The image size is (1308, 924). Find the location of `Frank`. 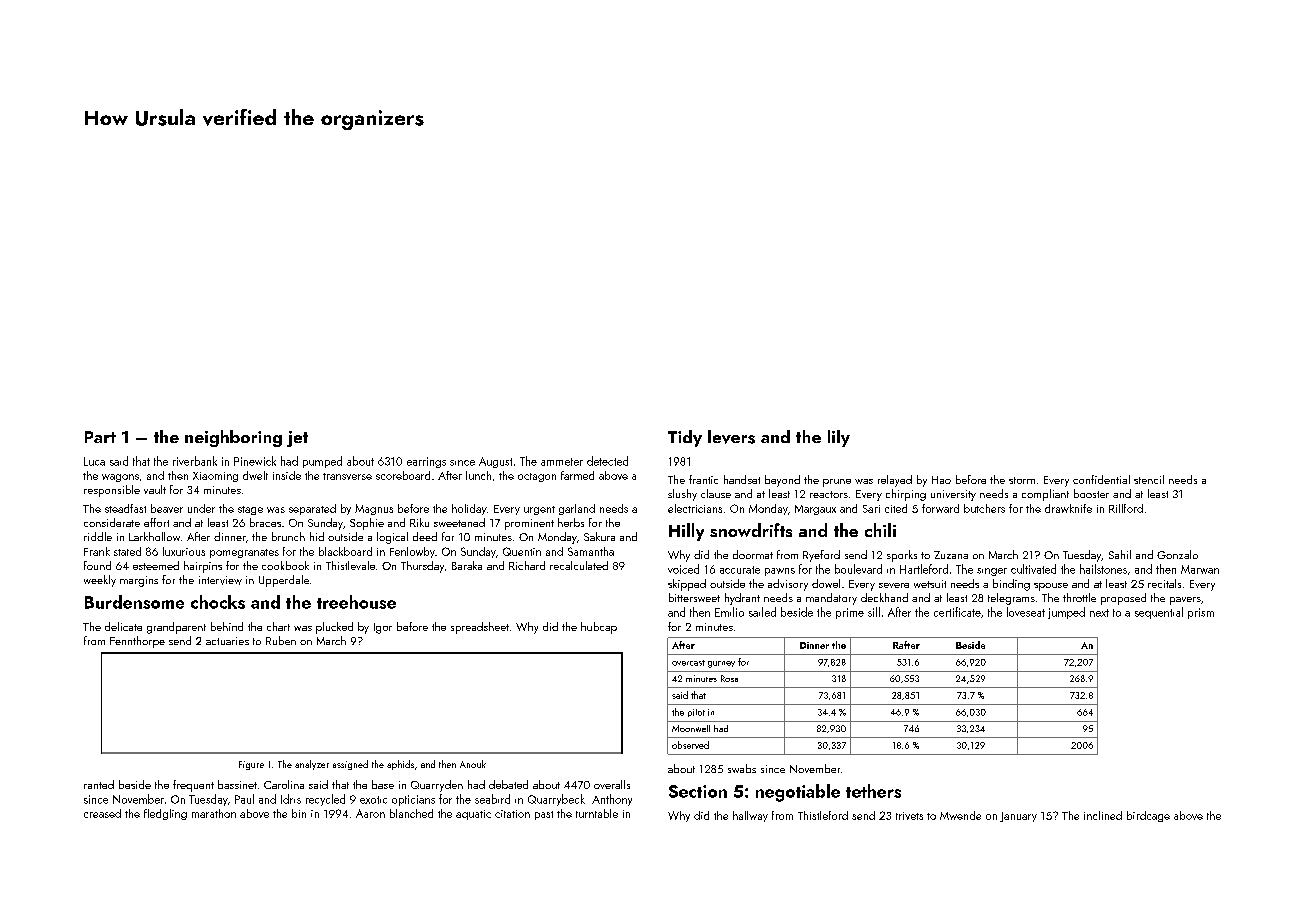

Frank is located at coordinates (97, 551).
